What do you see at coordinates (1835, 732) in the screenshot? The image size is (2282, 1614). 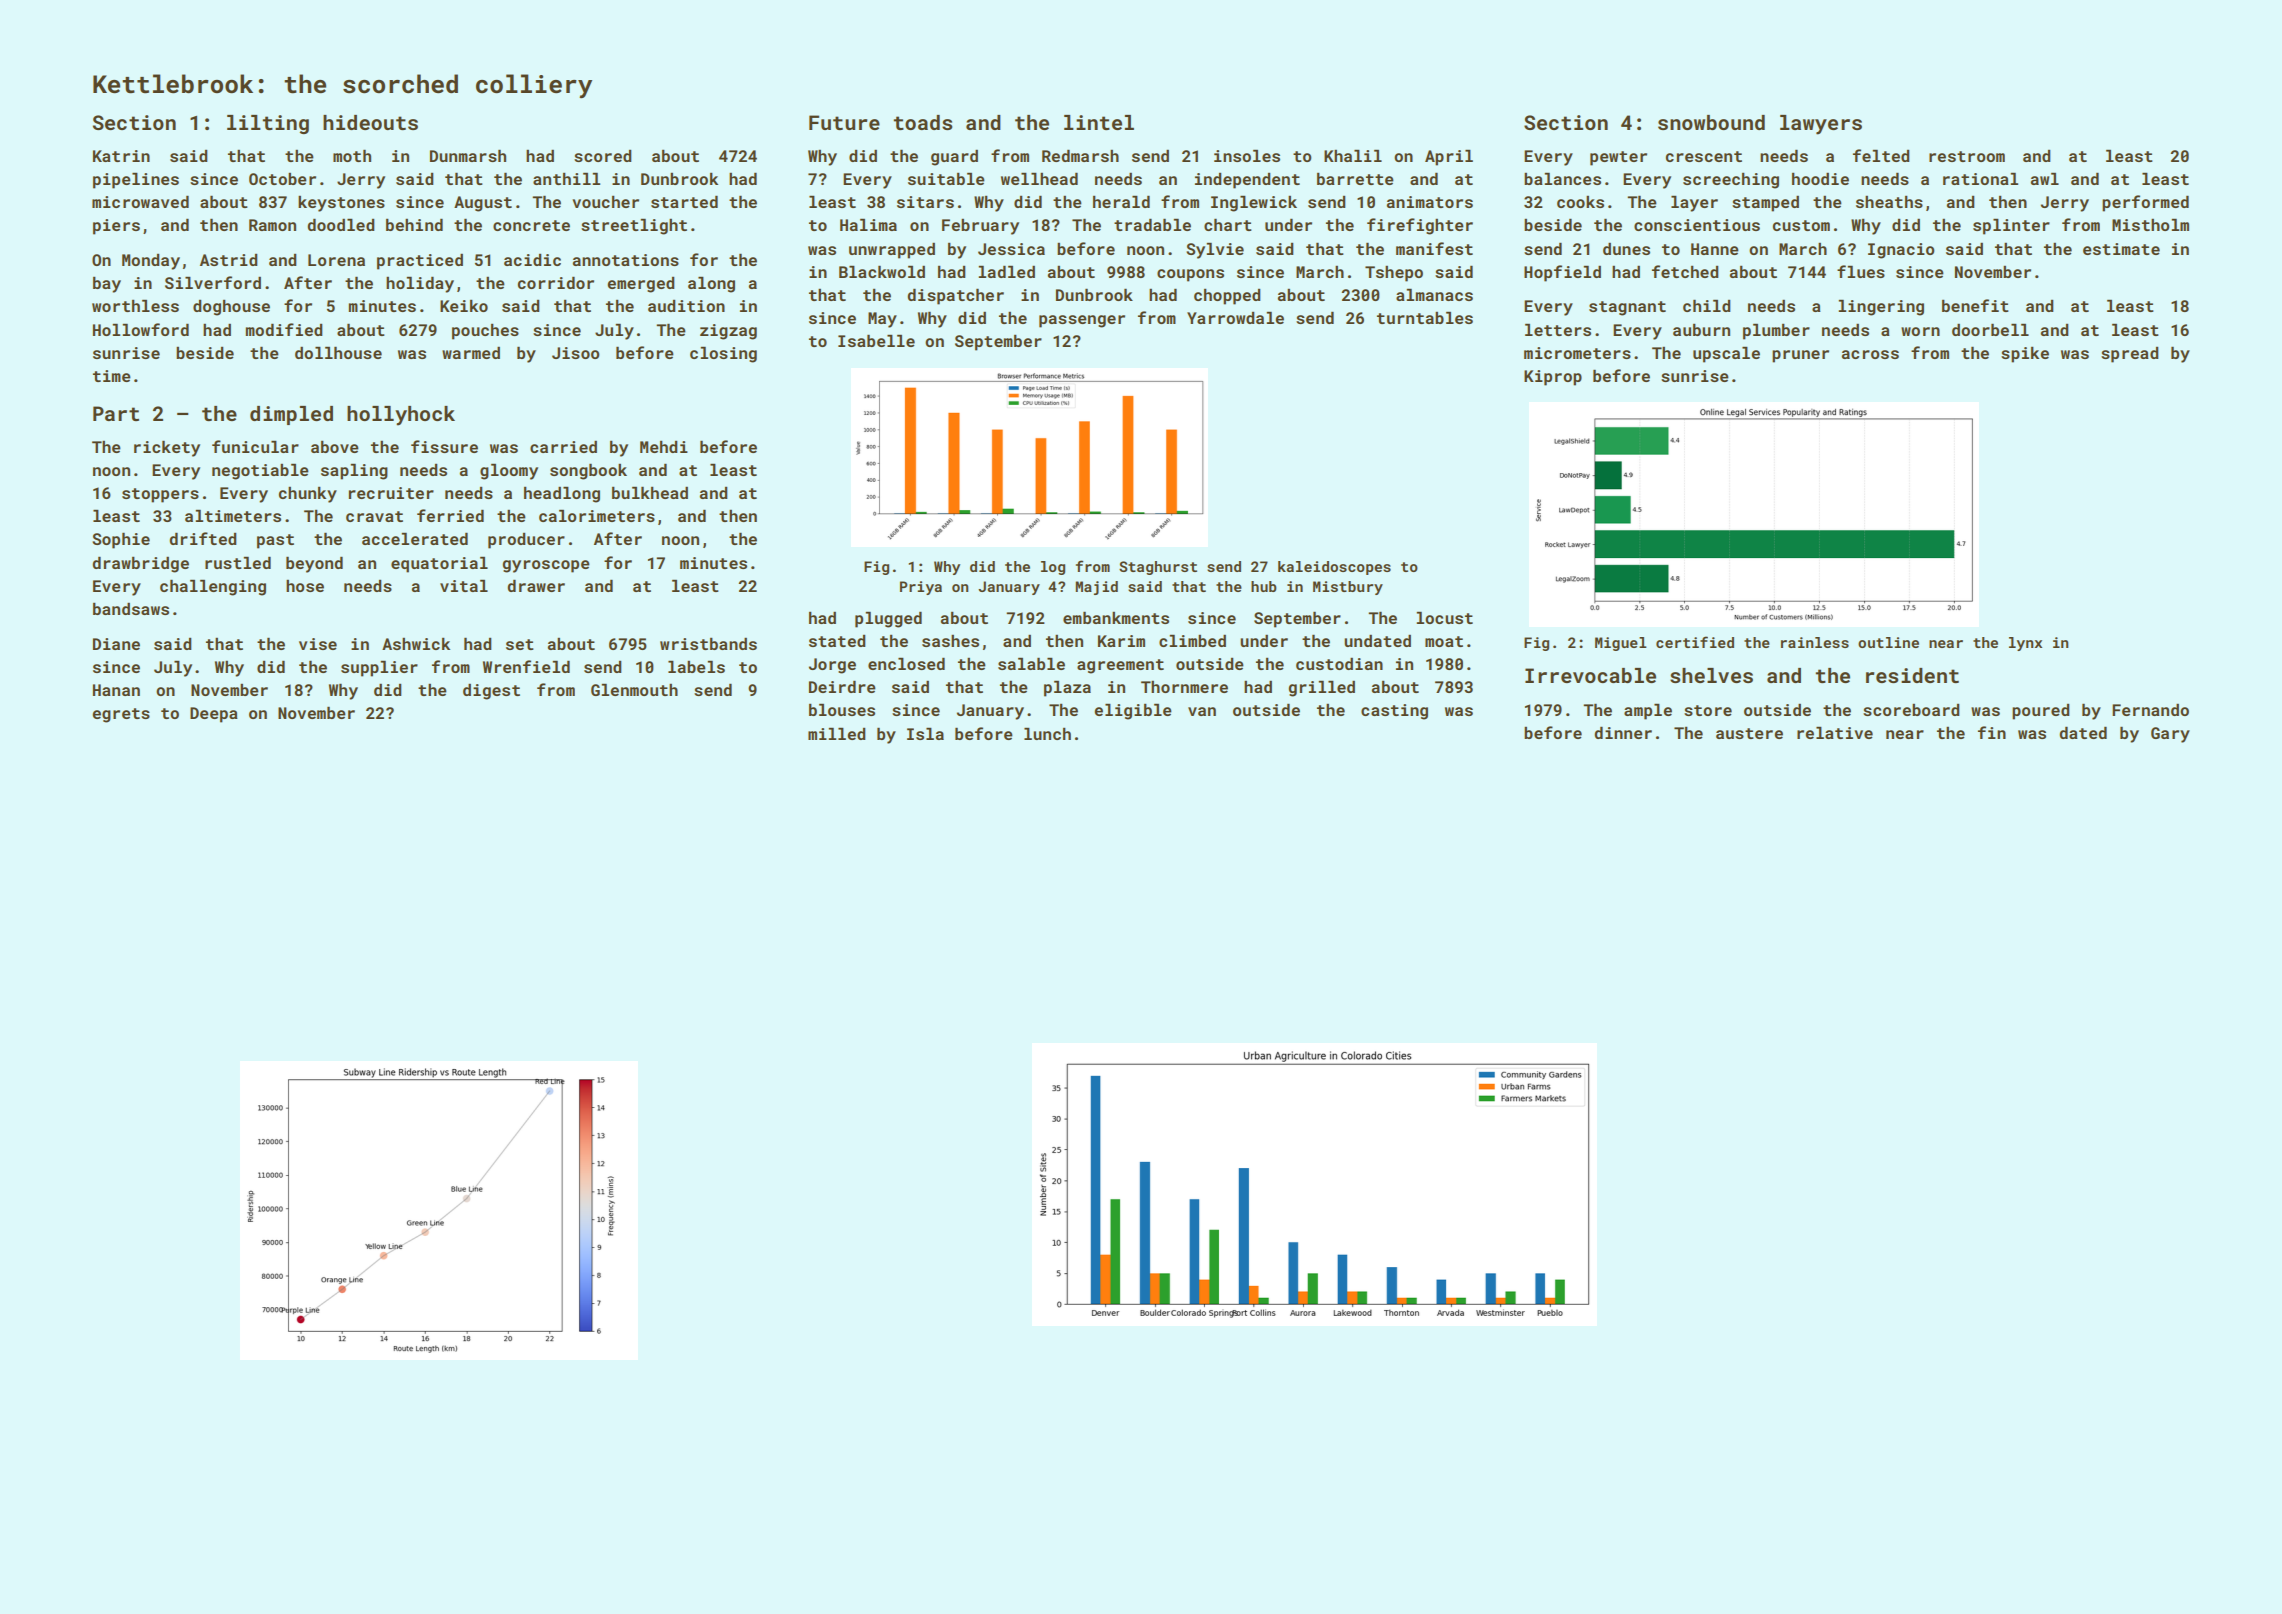 I see `relative` at bounding box center [1835, 732].
